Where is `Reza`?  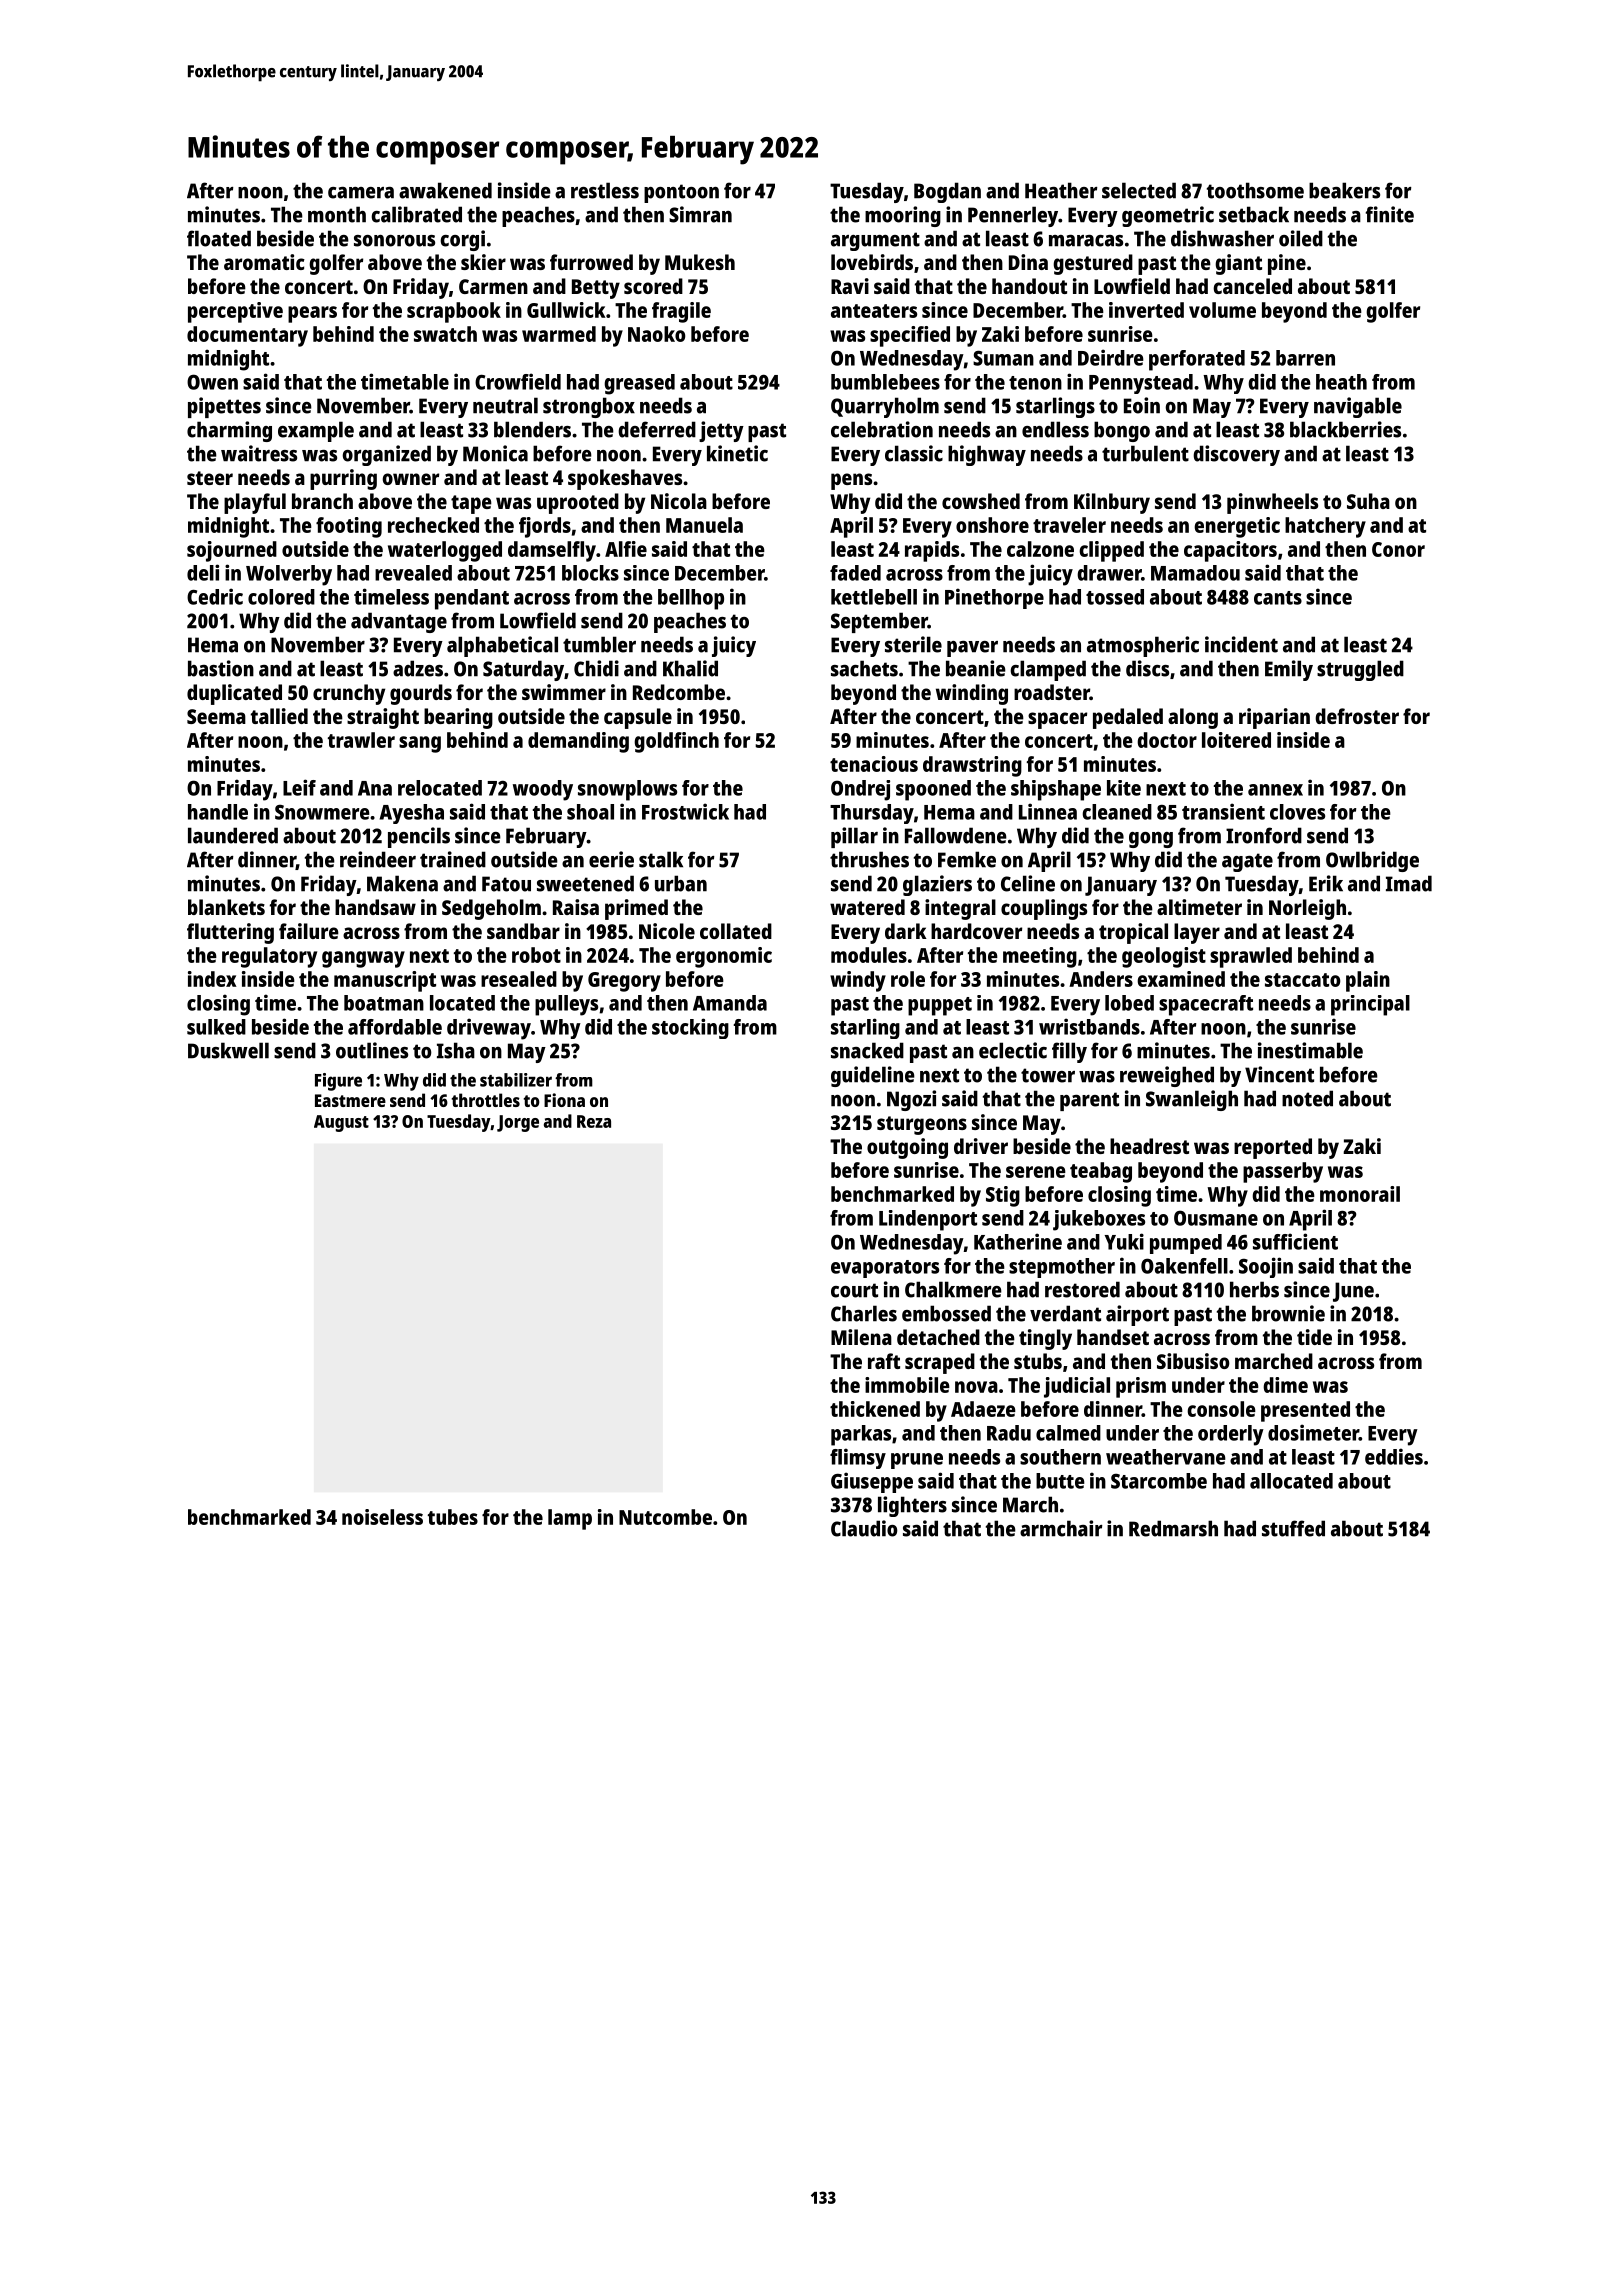
Reza is located at coordinates (594, 1121).
